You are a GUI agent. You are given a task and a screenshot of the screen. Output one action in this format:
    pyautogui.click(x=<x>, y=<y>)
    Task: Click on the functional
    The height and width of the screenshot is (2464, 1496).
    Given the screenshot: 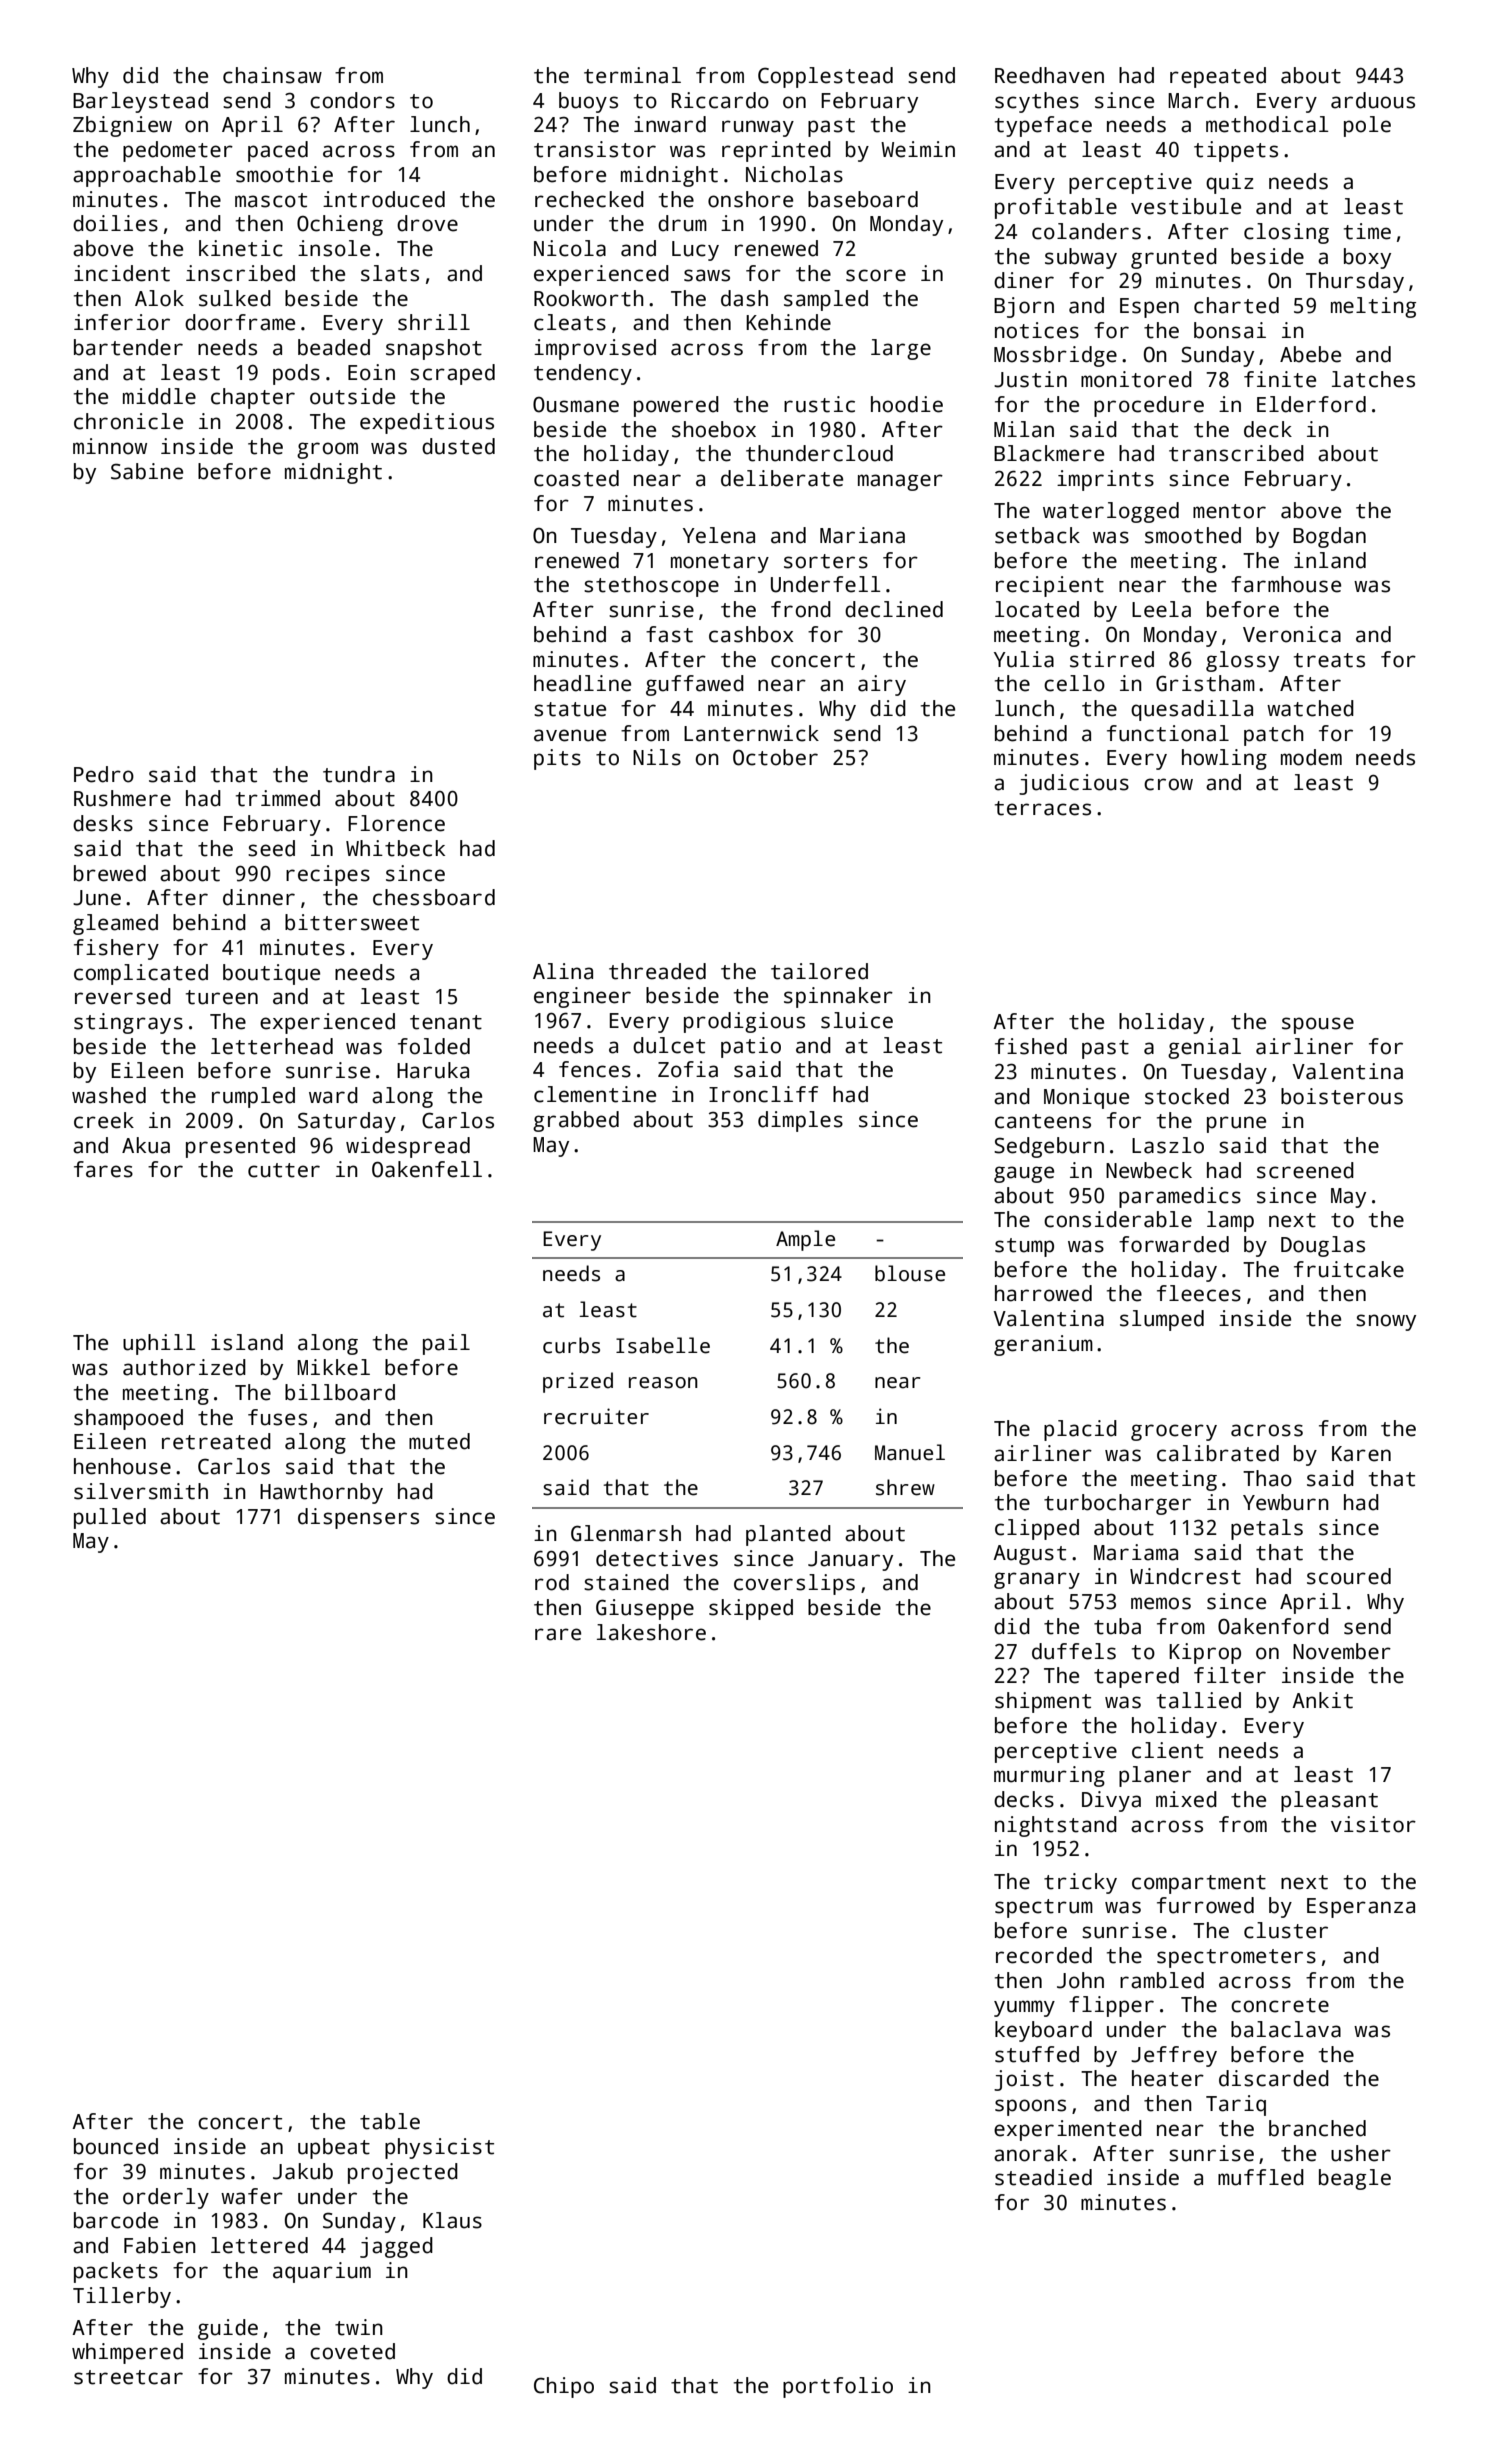 What is the action you would take?
    pyautogui.click(x=1168, y=733)
